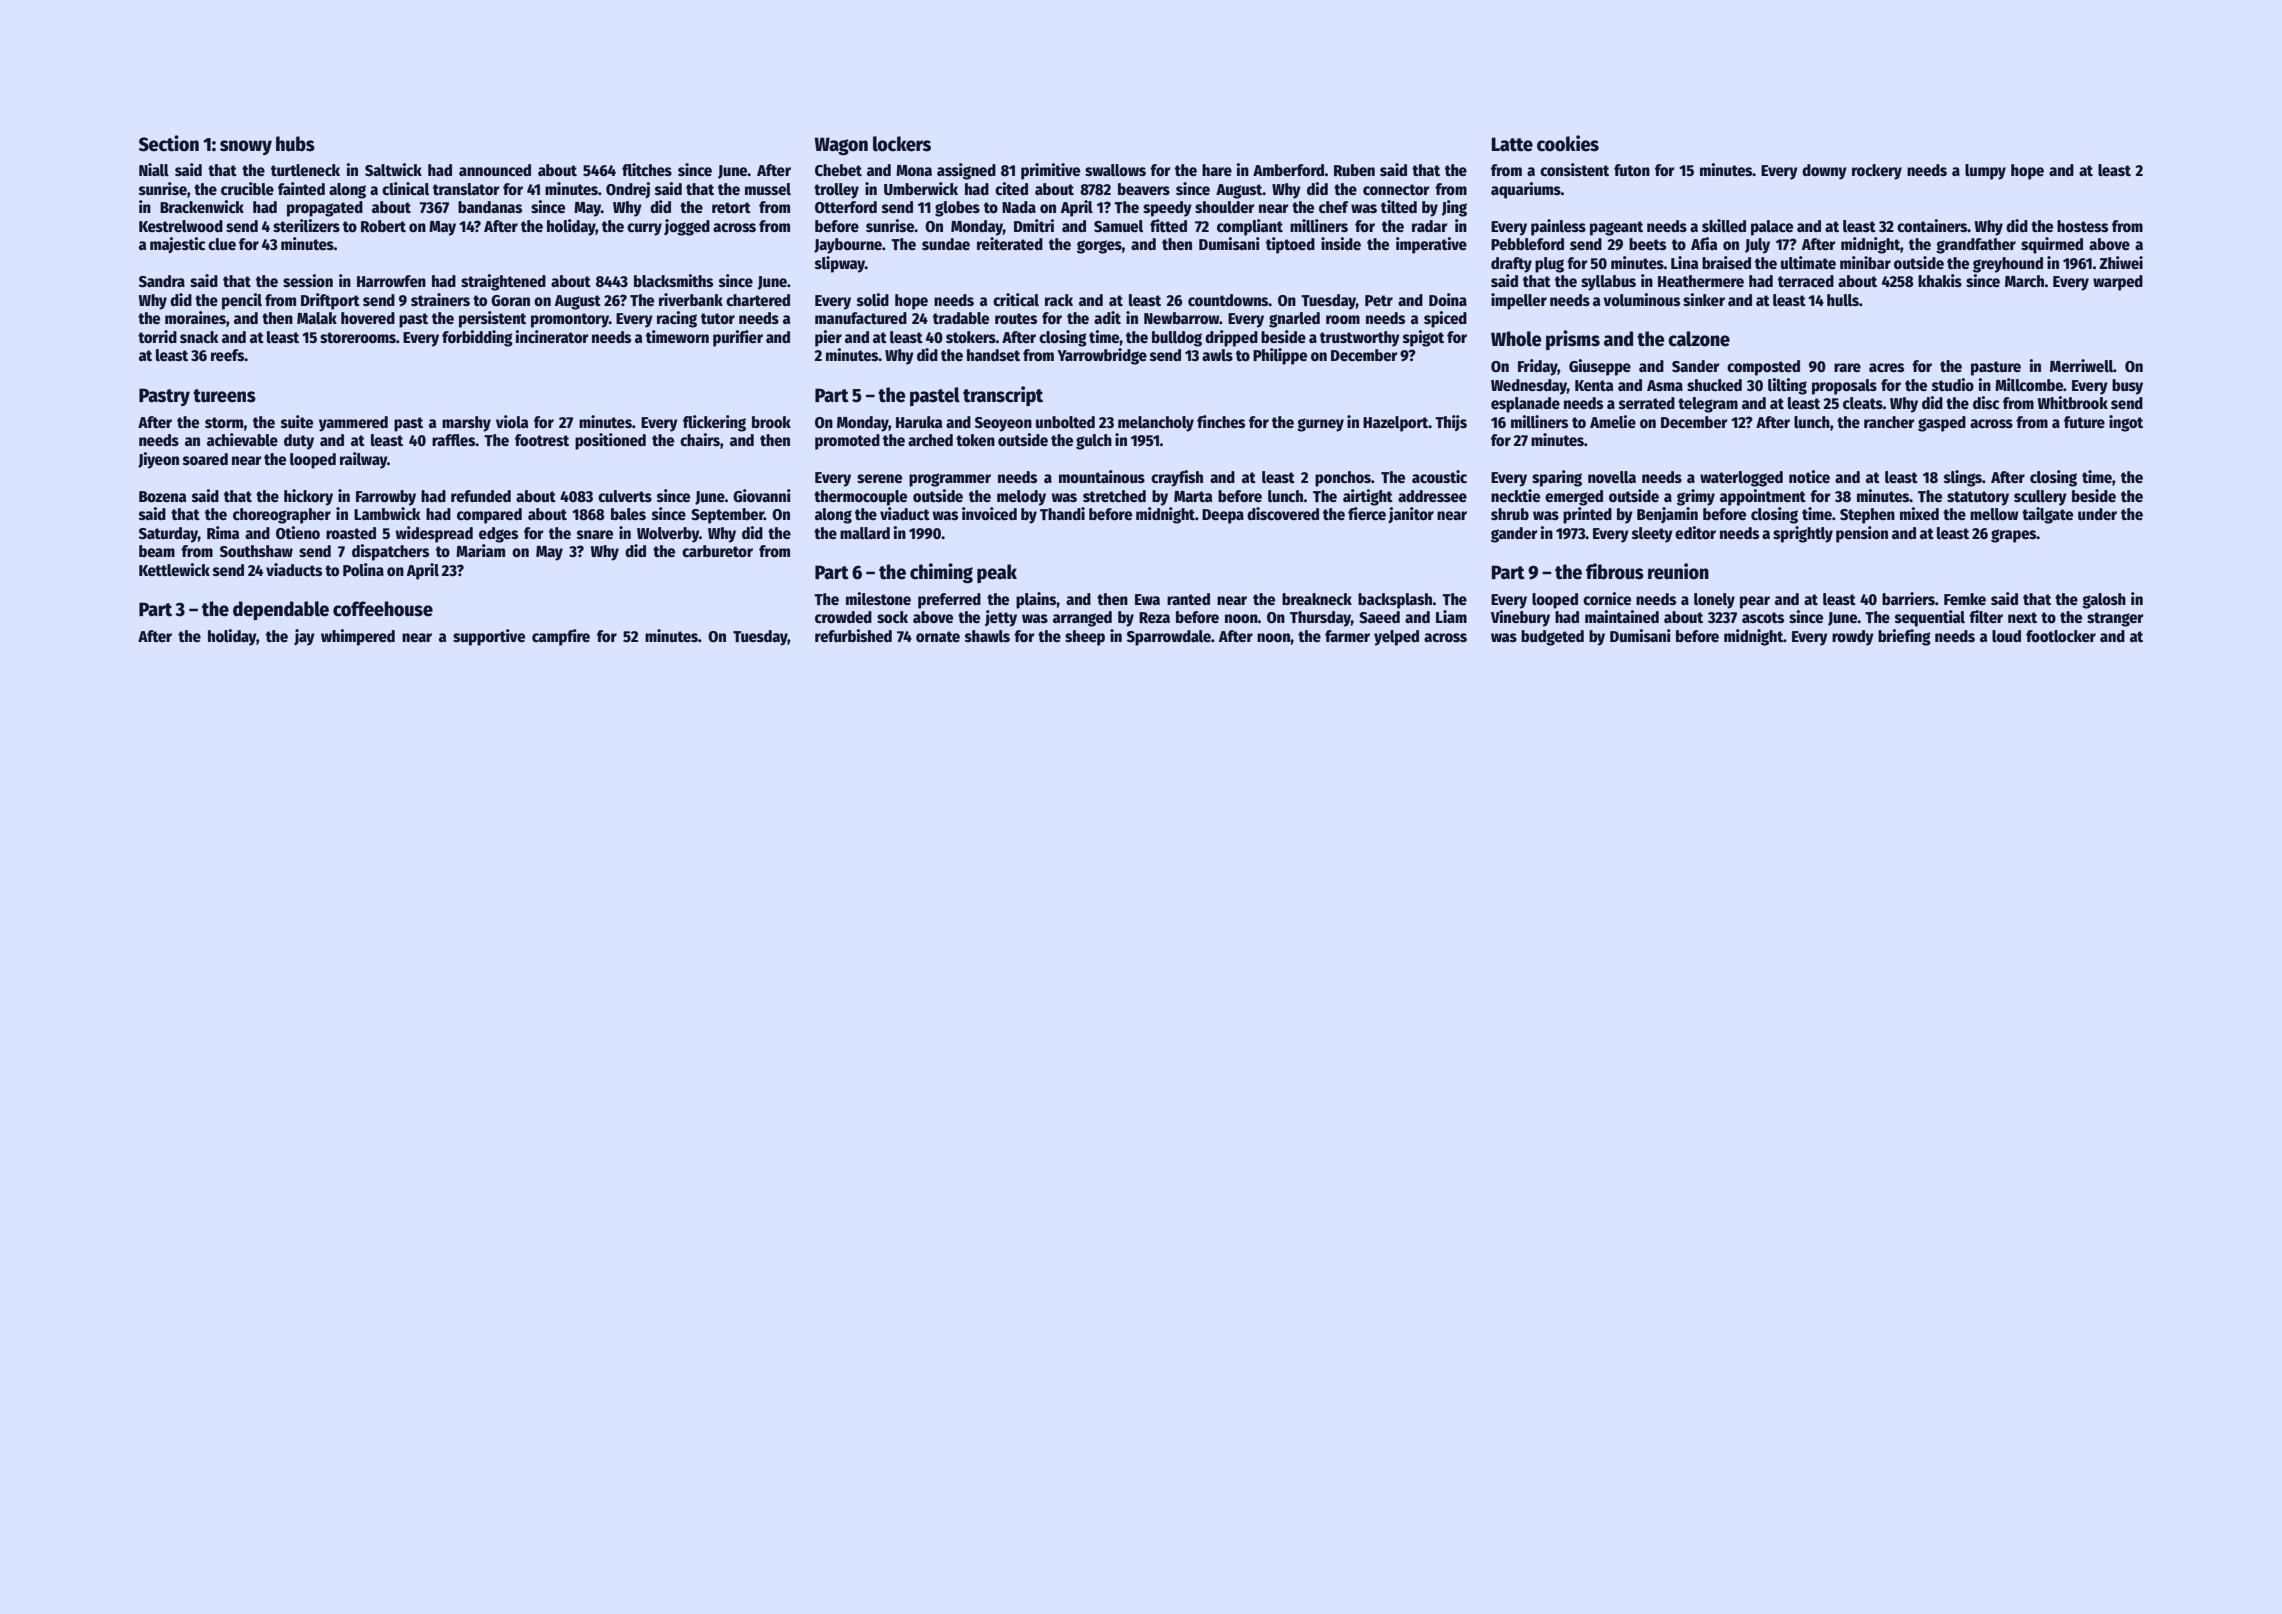 The image size is (2282, 1614). I want to click on railway, so click(363, 460).
